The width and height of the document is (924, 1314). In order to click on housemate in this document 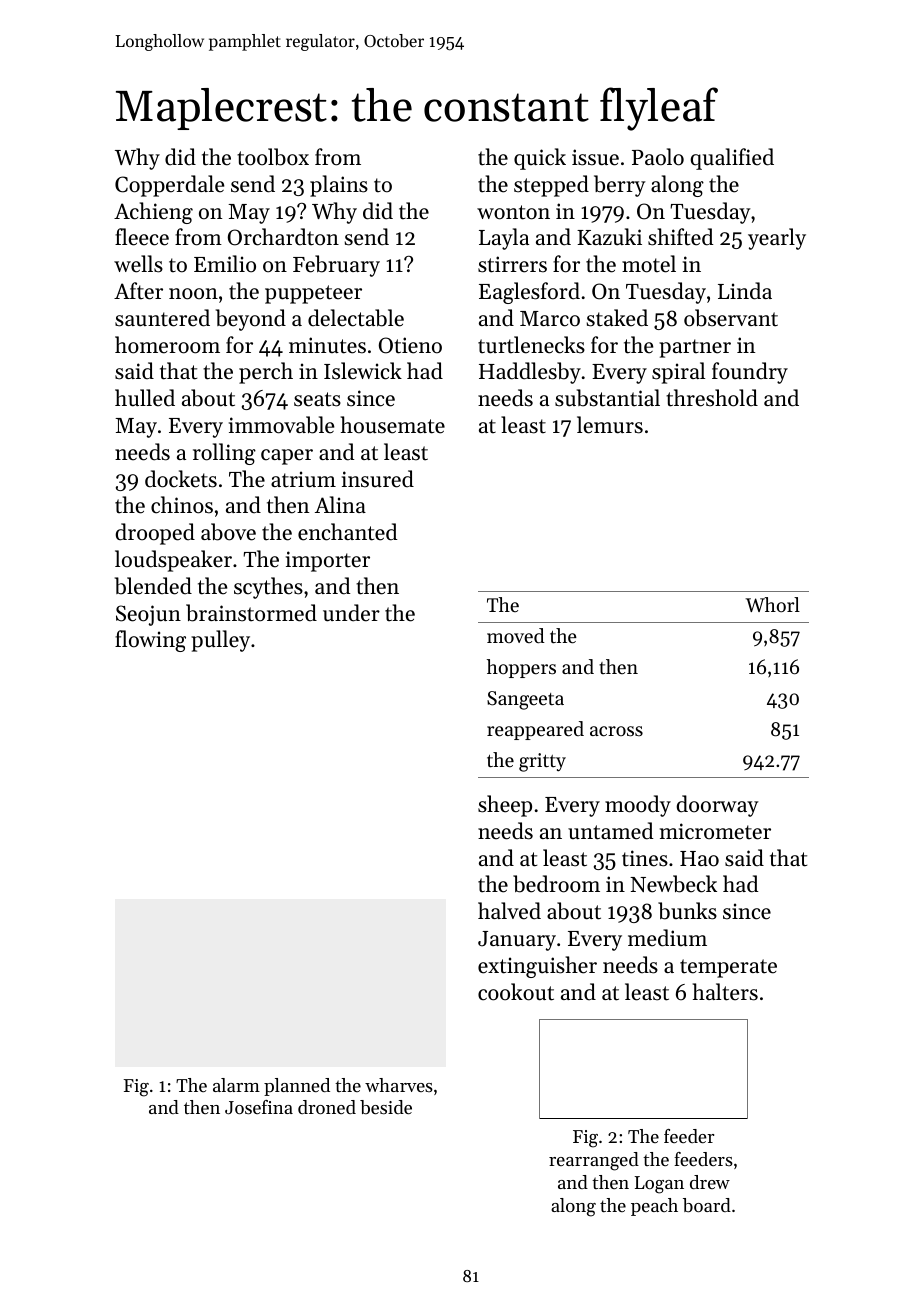, I will do `click(393, 425)`.
